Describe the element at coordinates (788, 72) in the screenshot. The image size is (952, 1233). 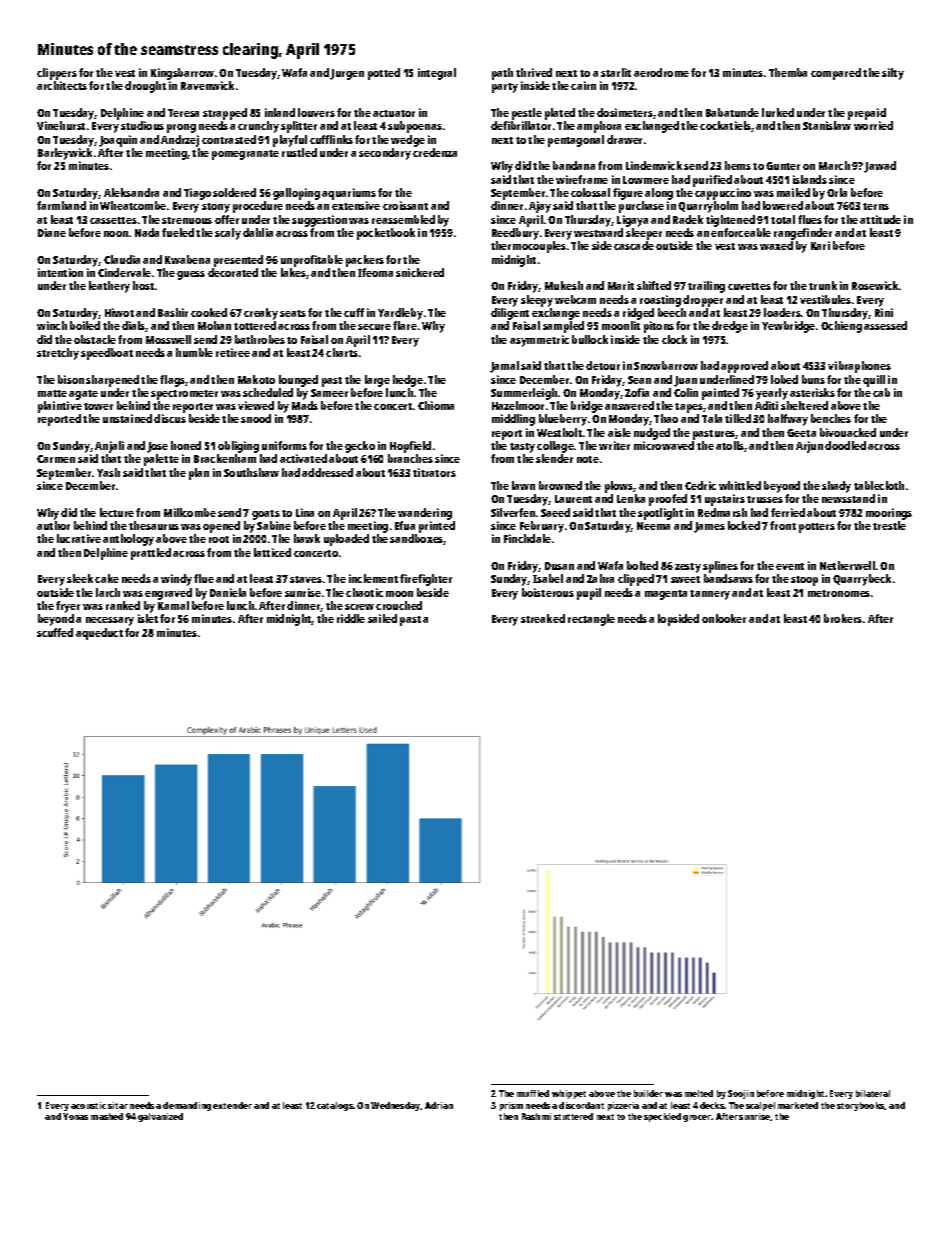
I see `Themba` at that location.
